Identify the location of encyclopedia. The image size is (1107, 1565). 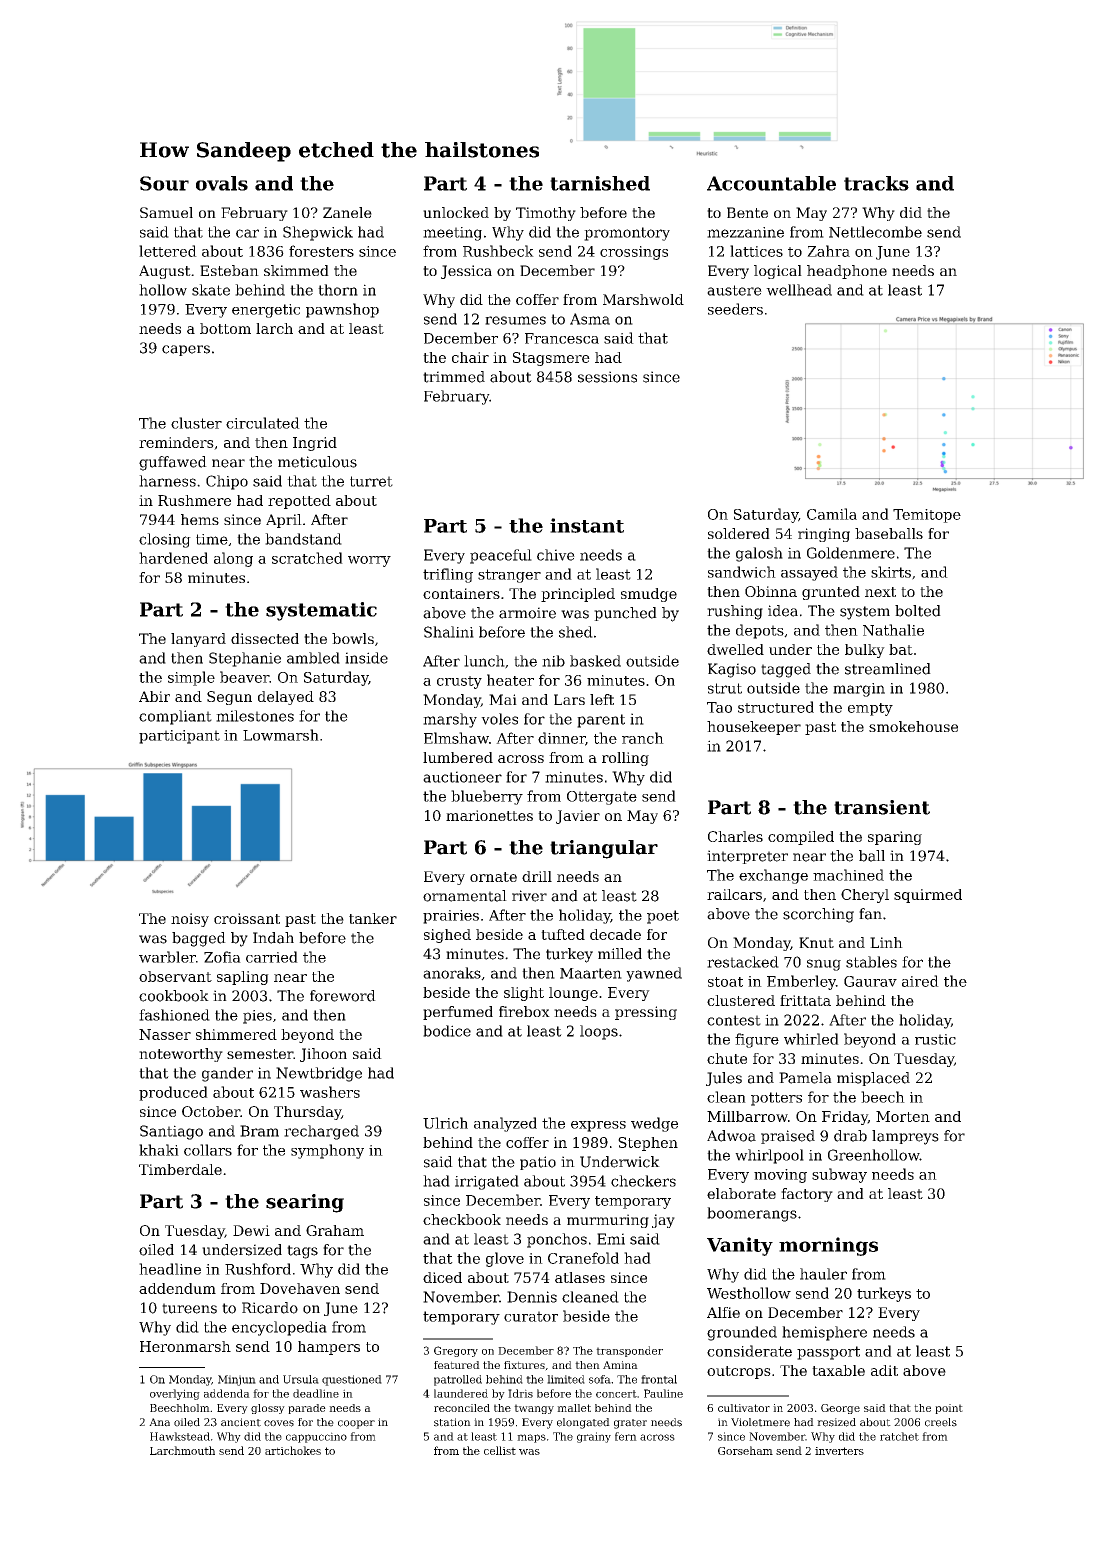
(279, 1328).
